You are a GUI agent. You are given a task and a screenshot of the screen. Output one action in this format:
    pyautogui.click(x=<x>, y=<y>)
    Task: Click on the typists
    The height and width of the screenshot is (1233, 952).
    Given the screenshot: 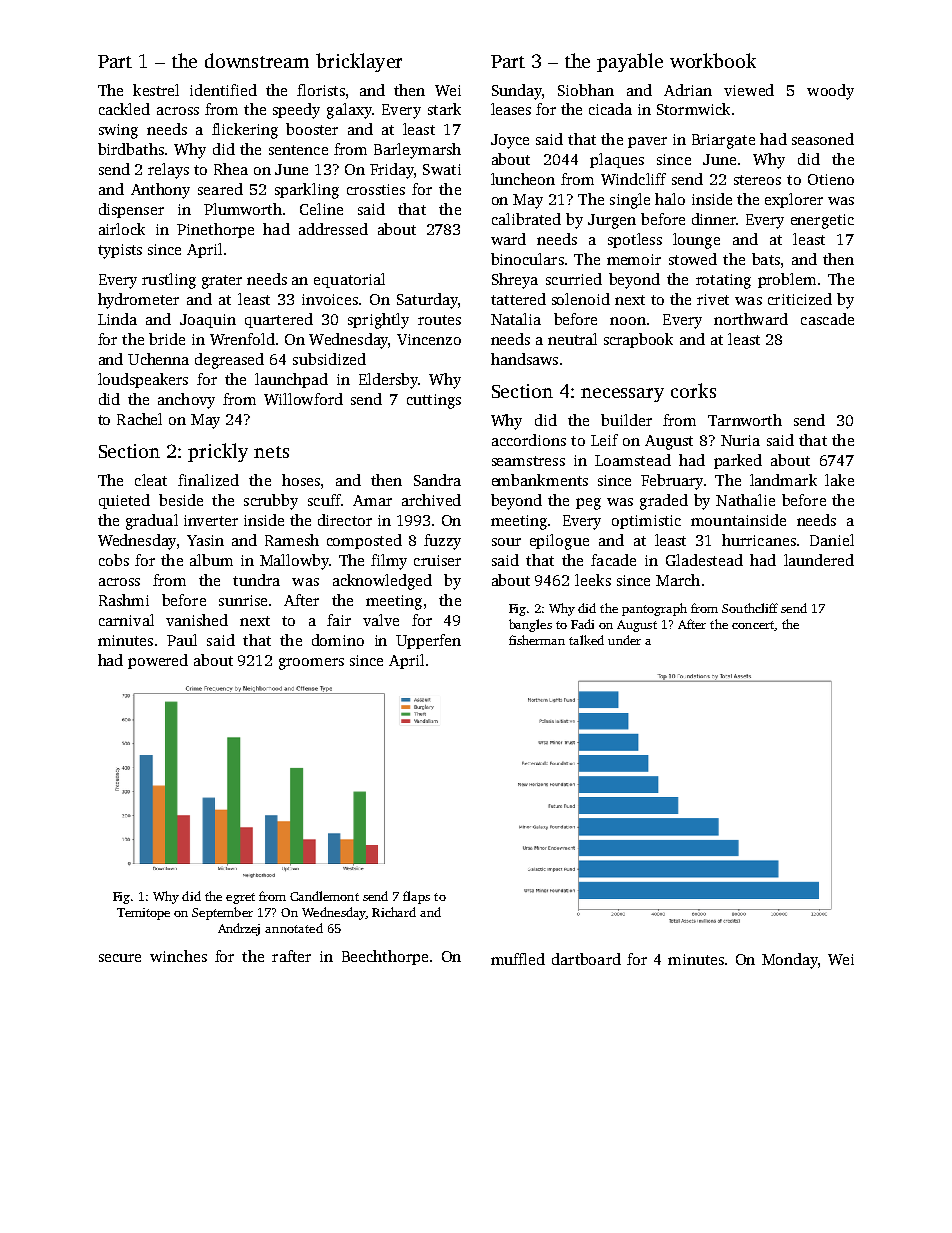 What is the action you would take?
    pyautogui.click(x=120, y=251)
